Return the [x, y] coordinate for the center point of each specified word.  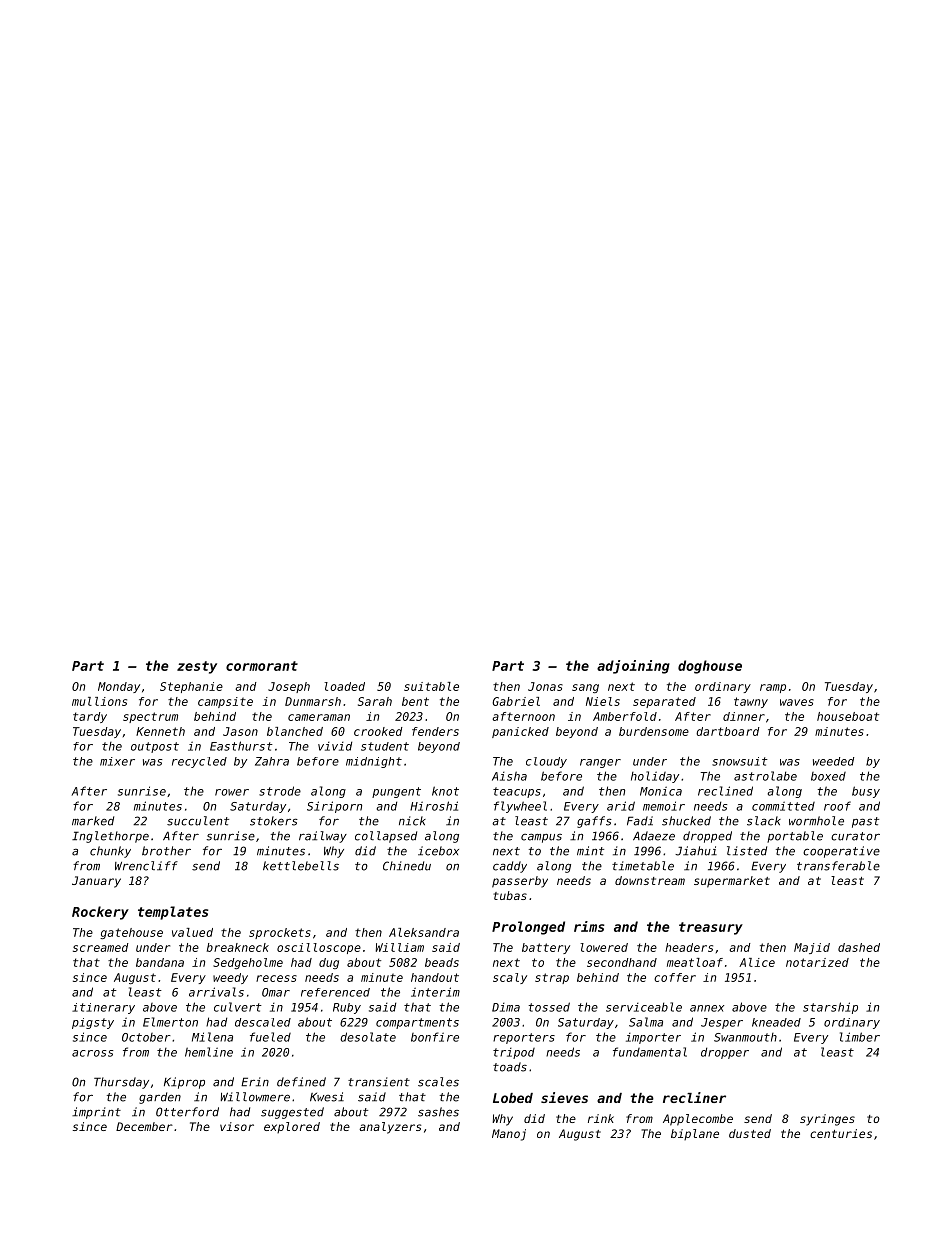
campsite [225, 702]
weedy [230, 978]
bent [415, 701]
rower [232, 792]
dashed [859, 947]
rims [589, 926]
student [385, 746]
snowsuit [740, 761]
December [144, 1126]
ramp [773, 688]
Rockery [100, 913]
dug [329, 963]
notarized [817, 962]
